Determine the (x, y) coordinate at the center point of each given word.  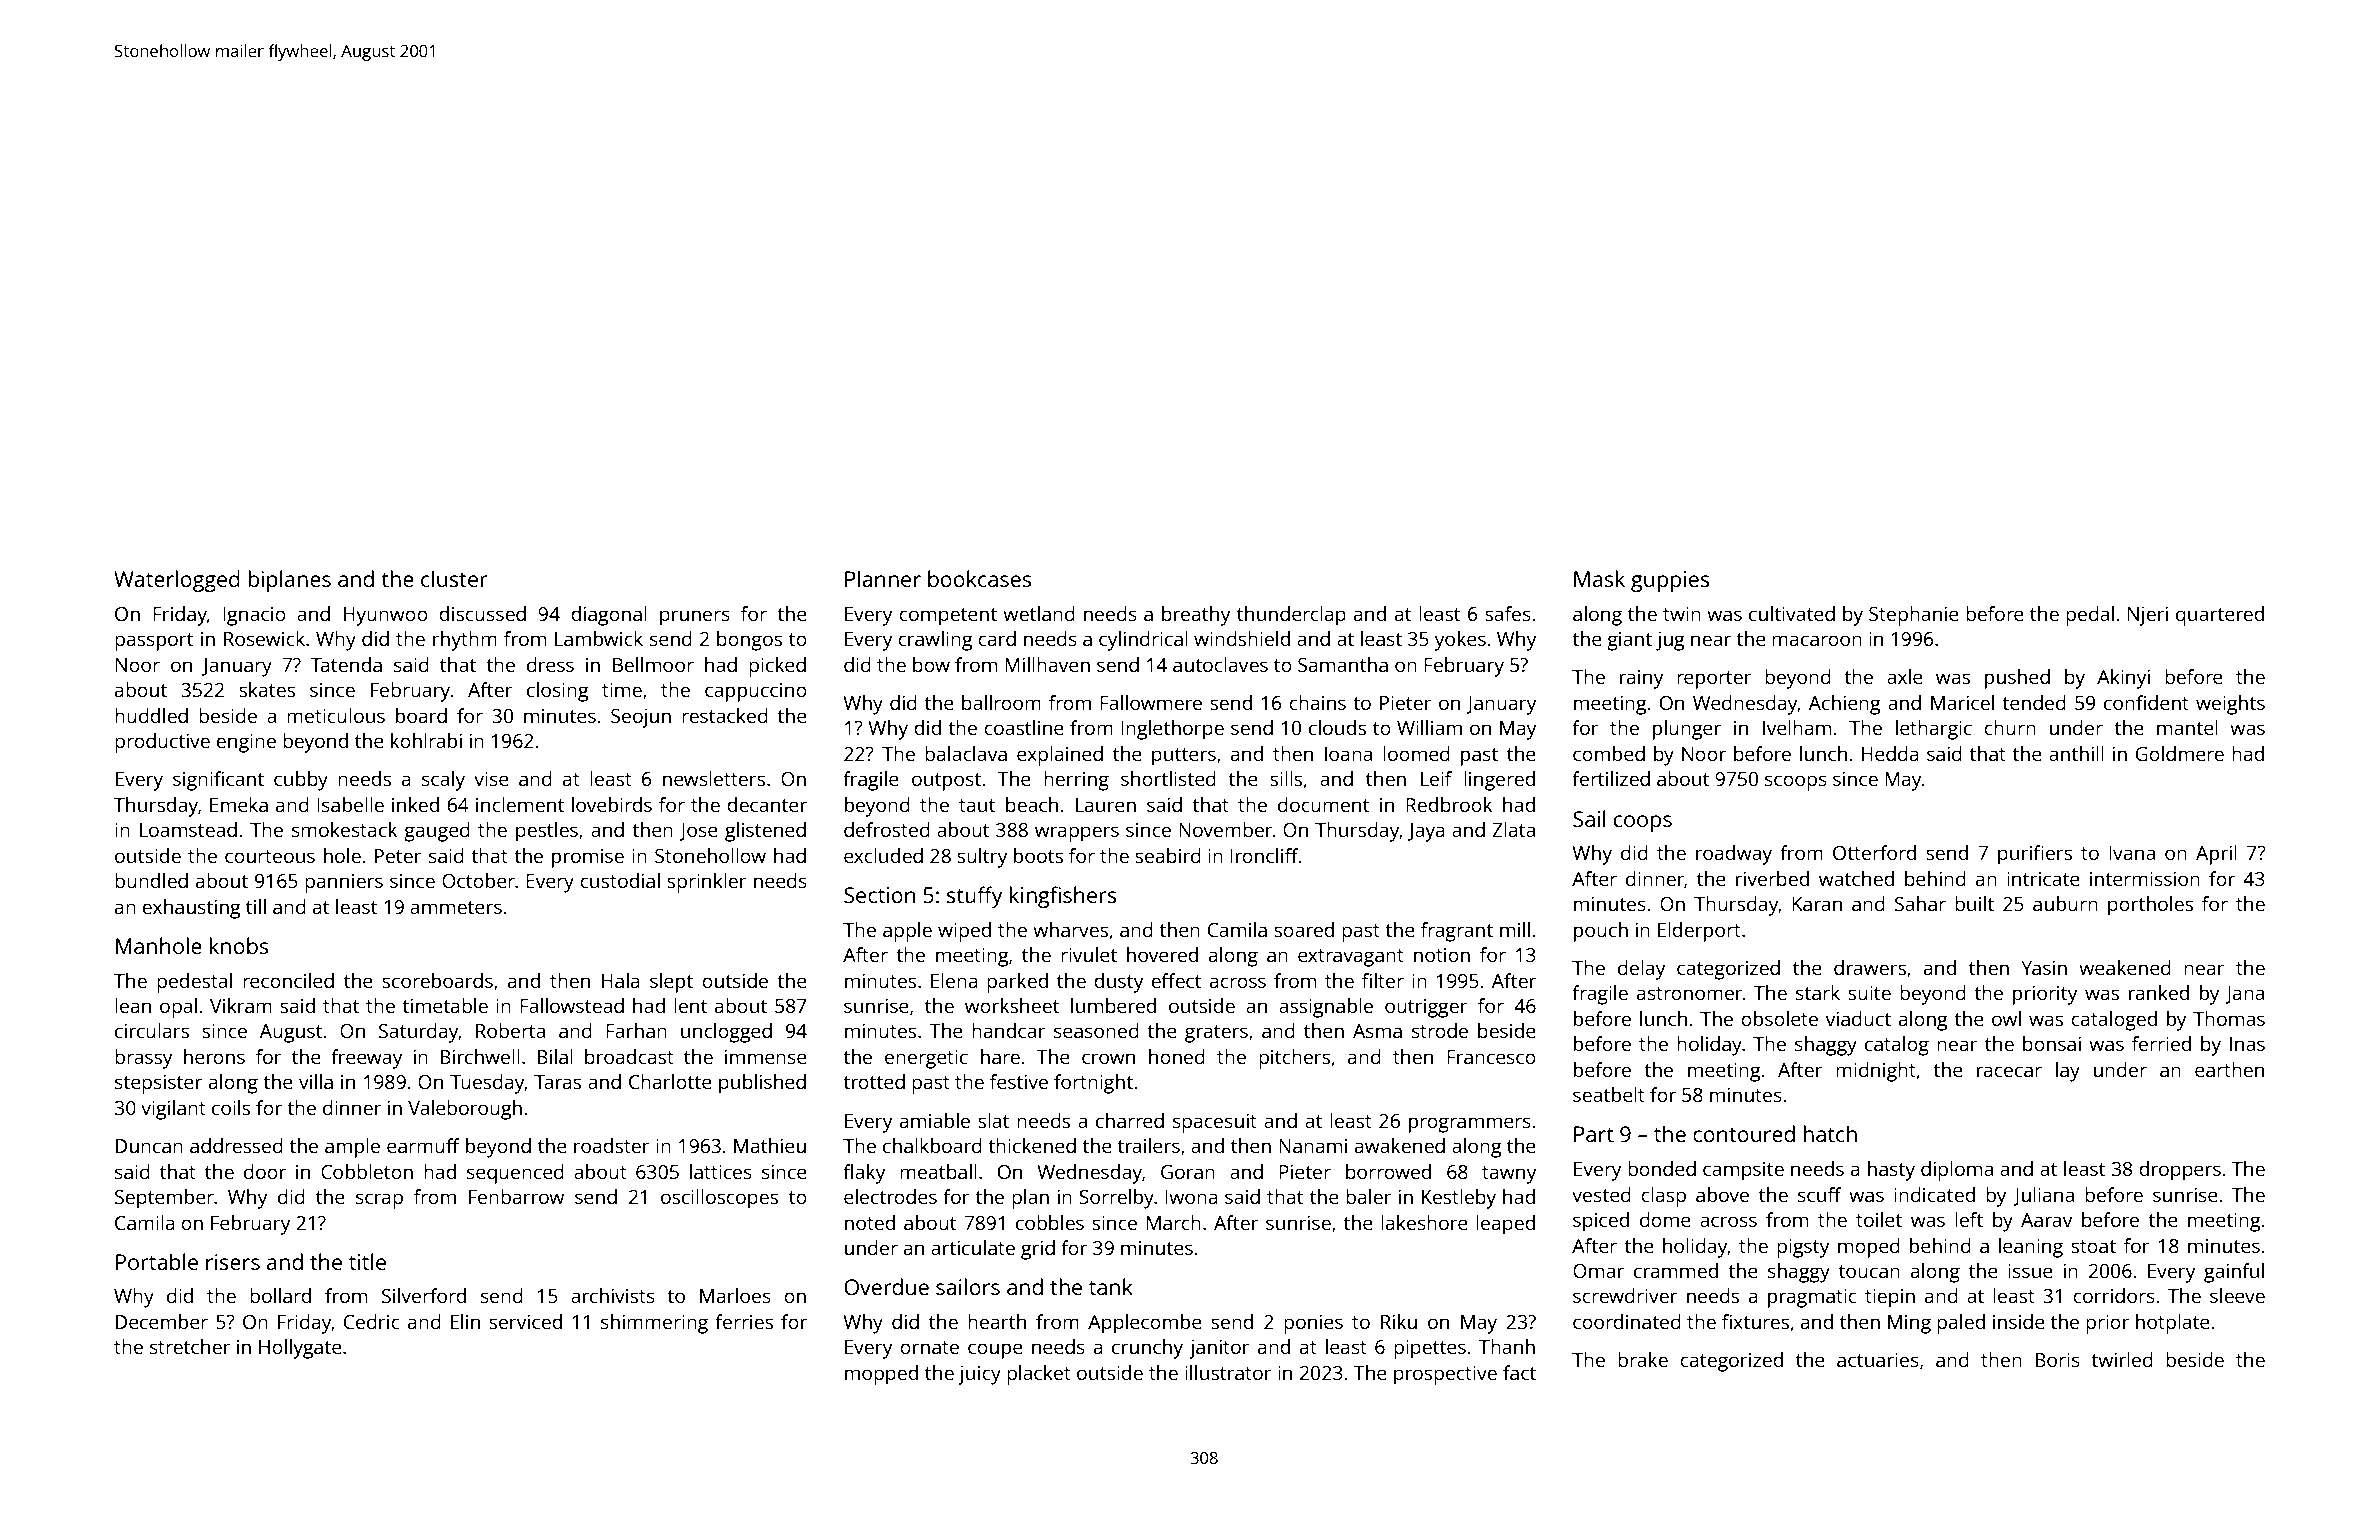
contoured (1744, 1133)
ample (352, 1148)
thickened (1032, 1145)
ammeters (456, 907)
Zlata (1513, 829)
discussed (482, 613)
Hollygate (300, 1349)
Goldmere (2180, 753)
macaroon (1817, 640)
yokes (1460, 641)
